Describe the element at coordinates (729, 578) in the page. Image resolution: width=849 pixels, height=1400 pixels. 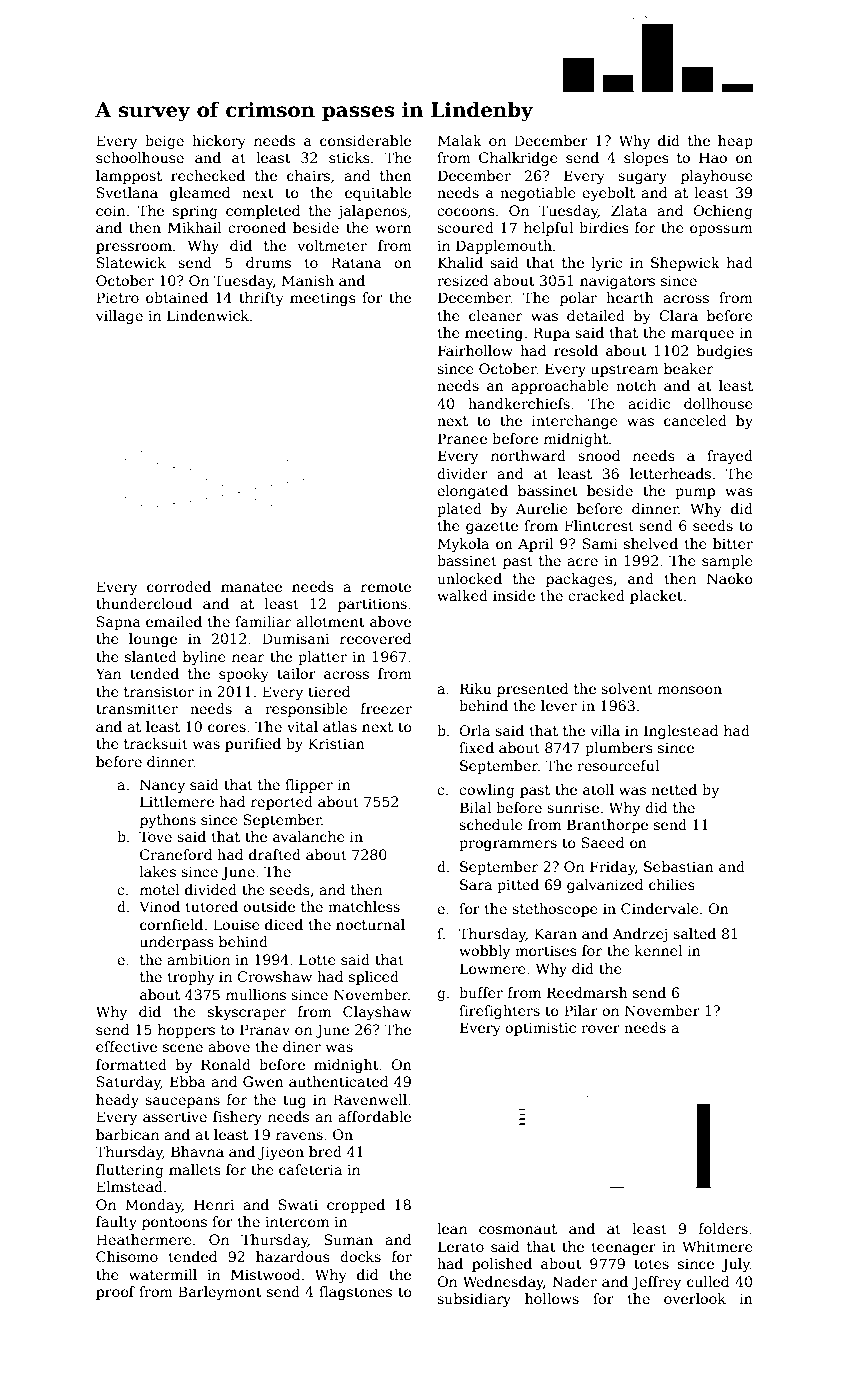
I see `Naoko` at that location.
